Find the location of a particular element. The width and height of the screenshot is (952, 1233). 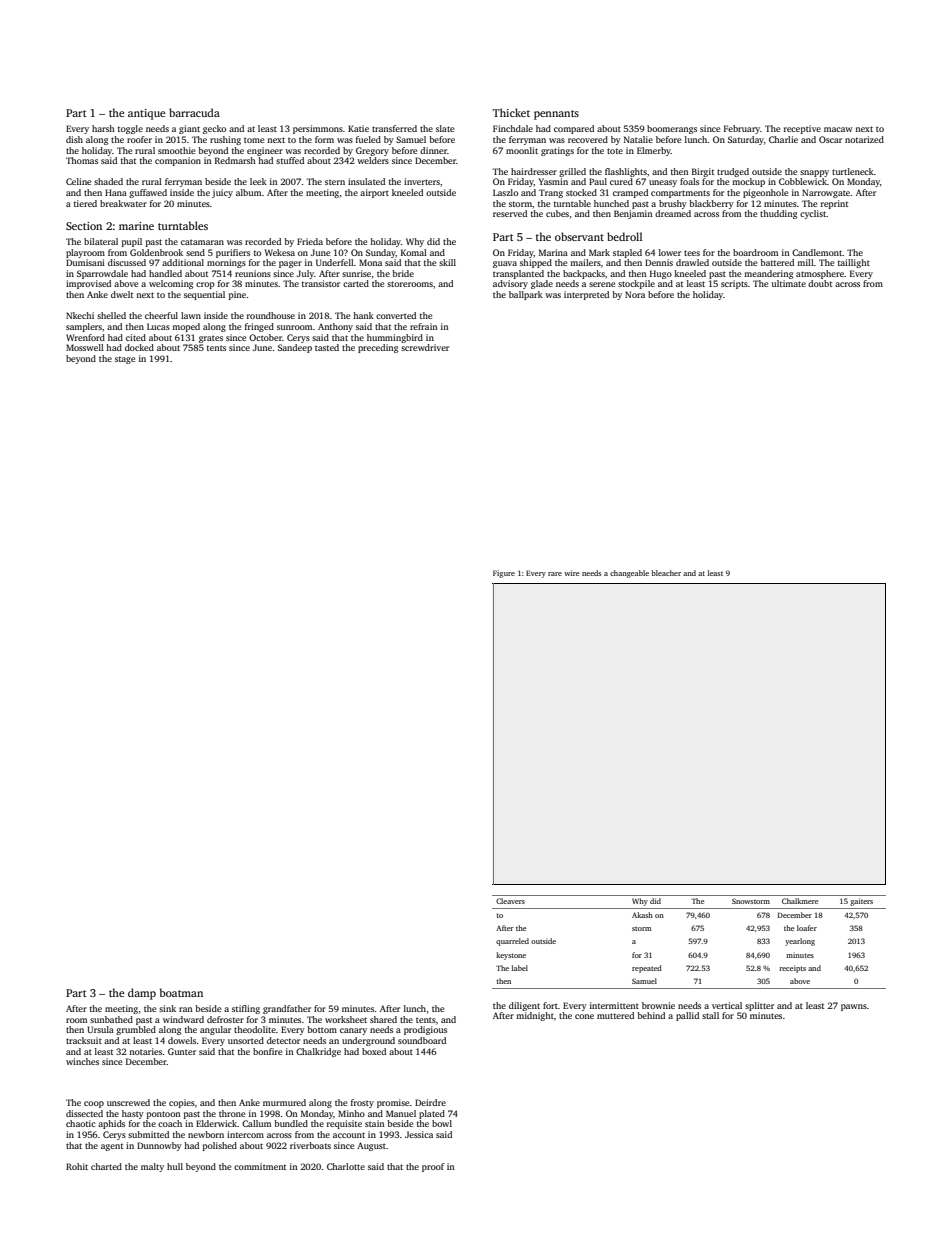

screwdriver is located at coordinates (425, 347).
